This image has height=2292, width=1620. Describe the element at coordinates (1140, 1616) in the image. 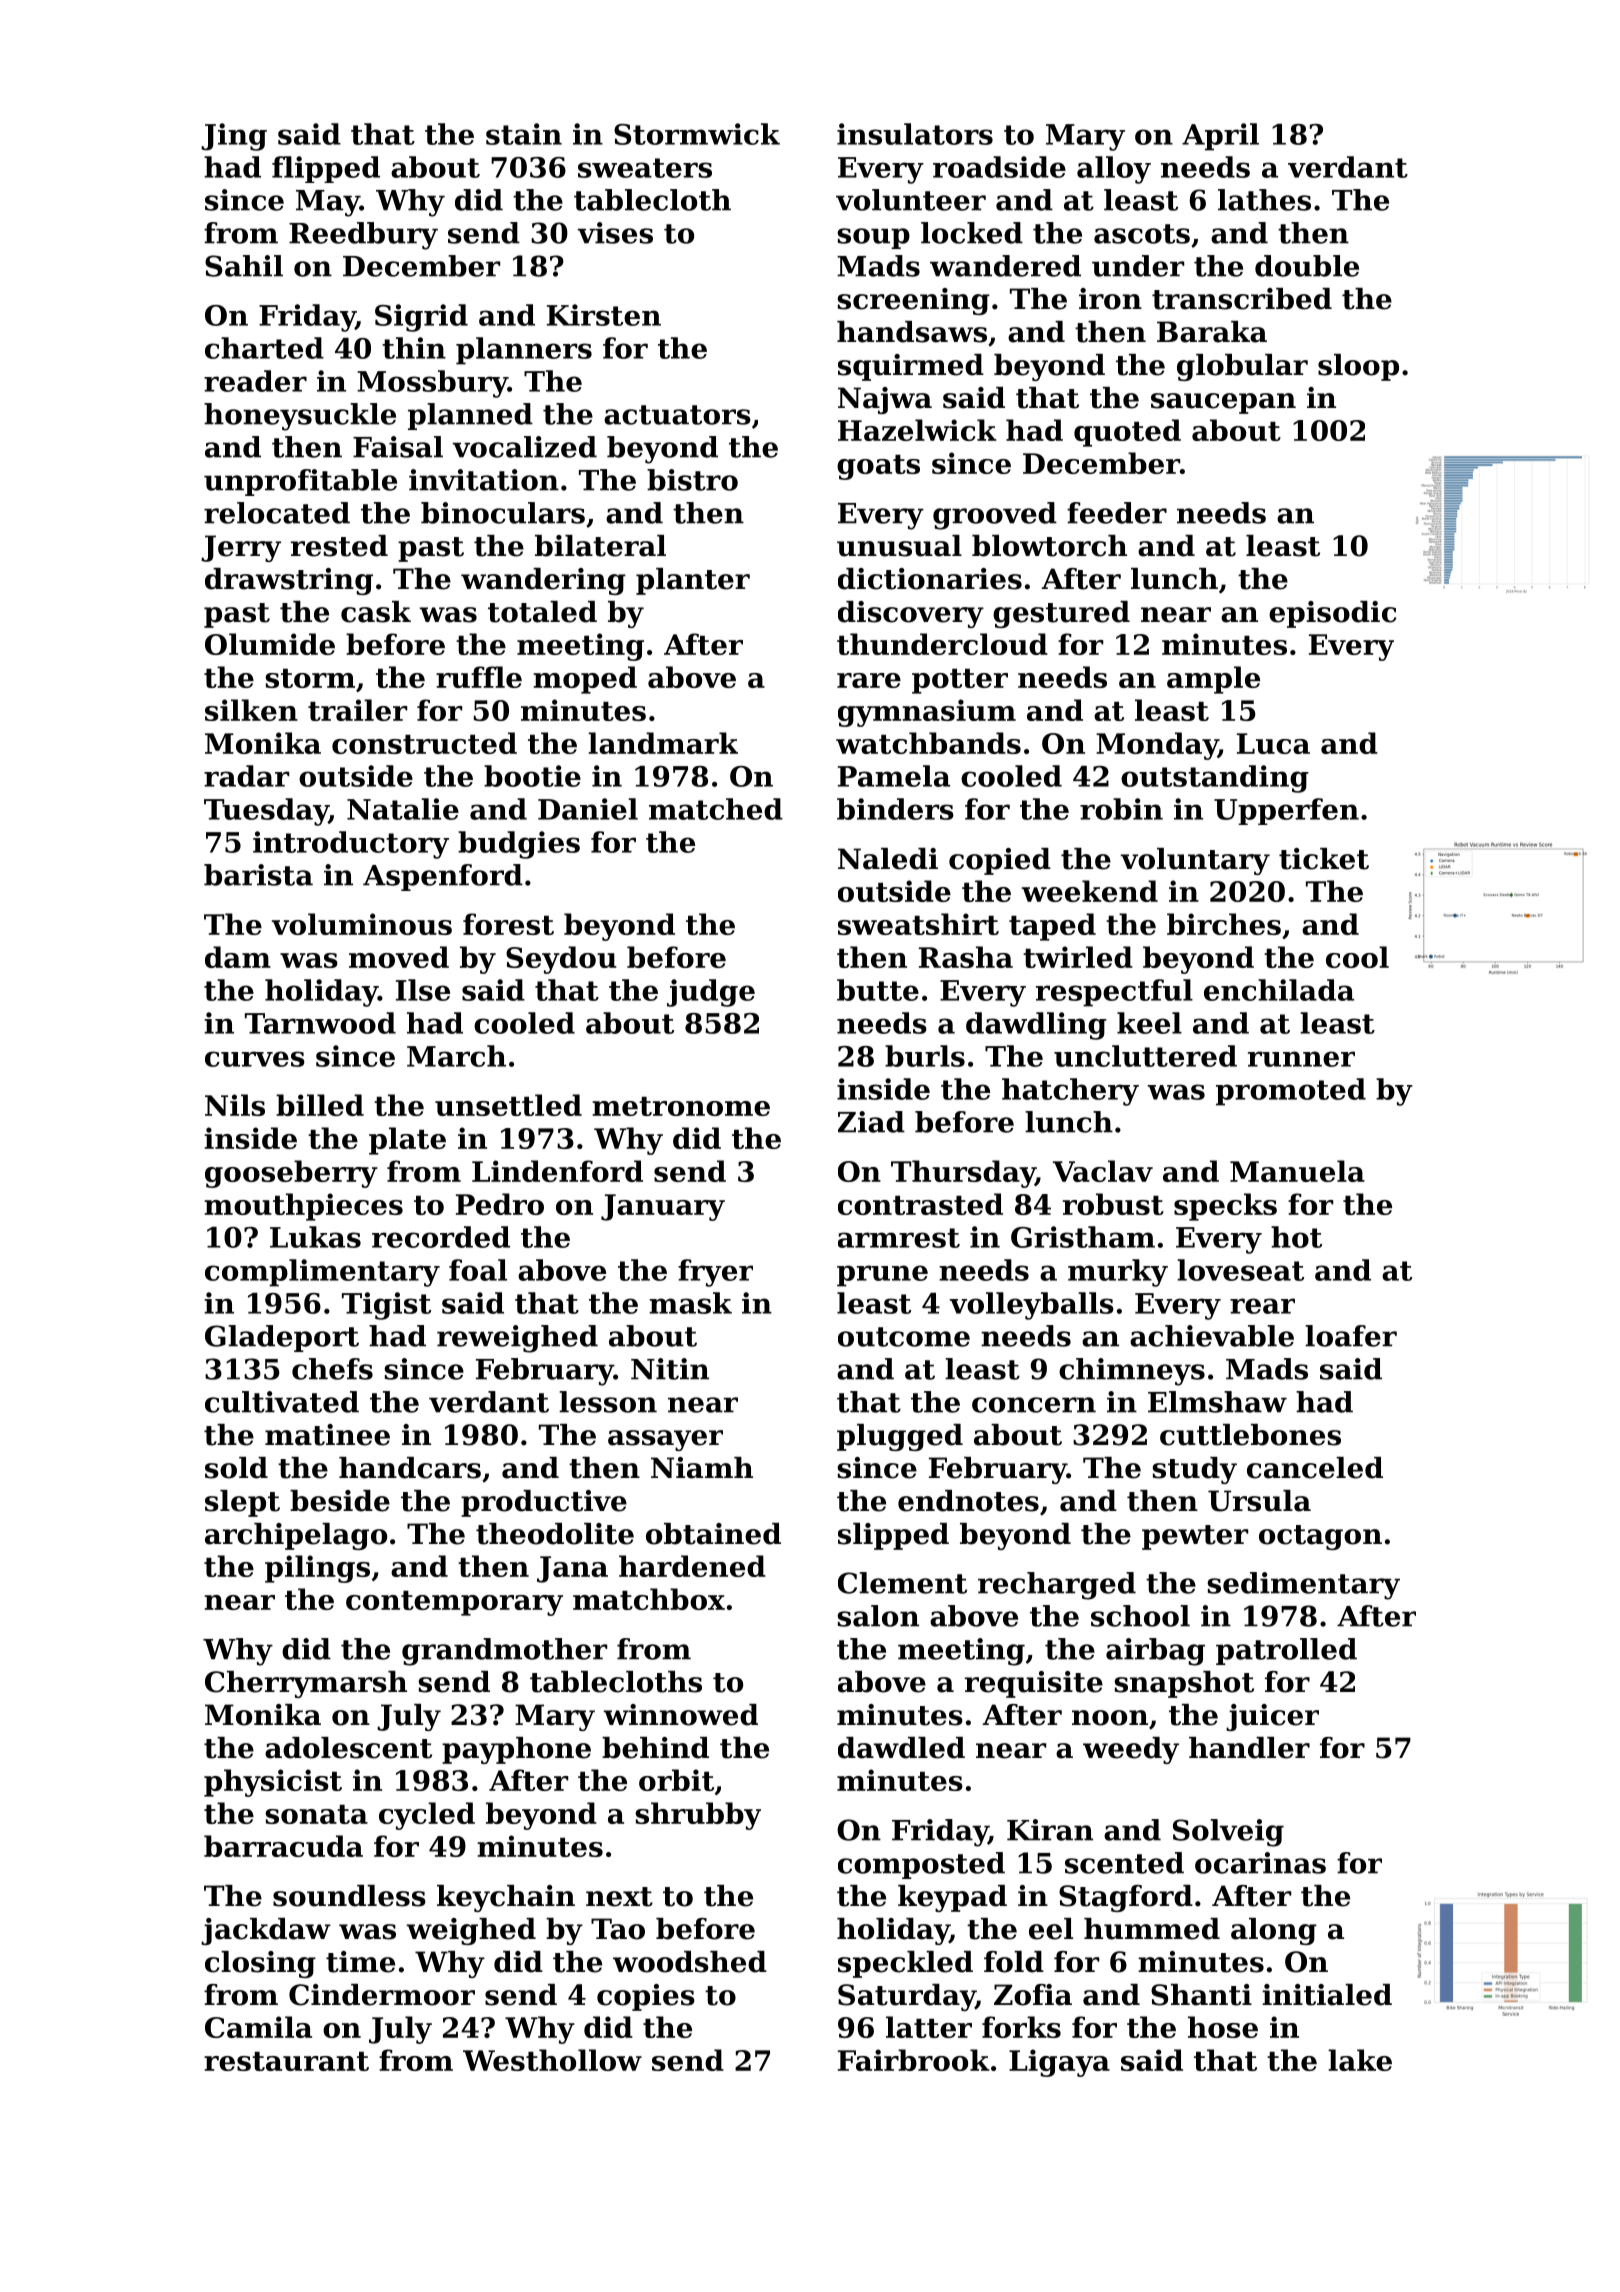

I see `school` at that location.
